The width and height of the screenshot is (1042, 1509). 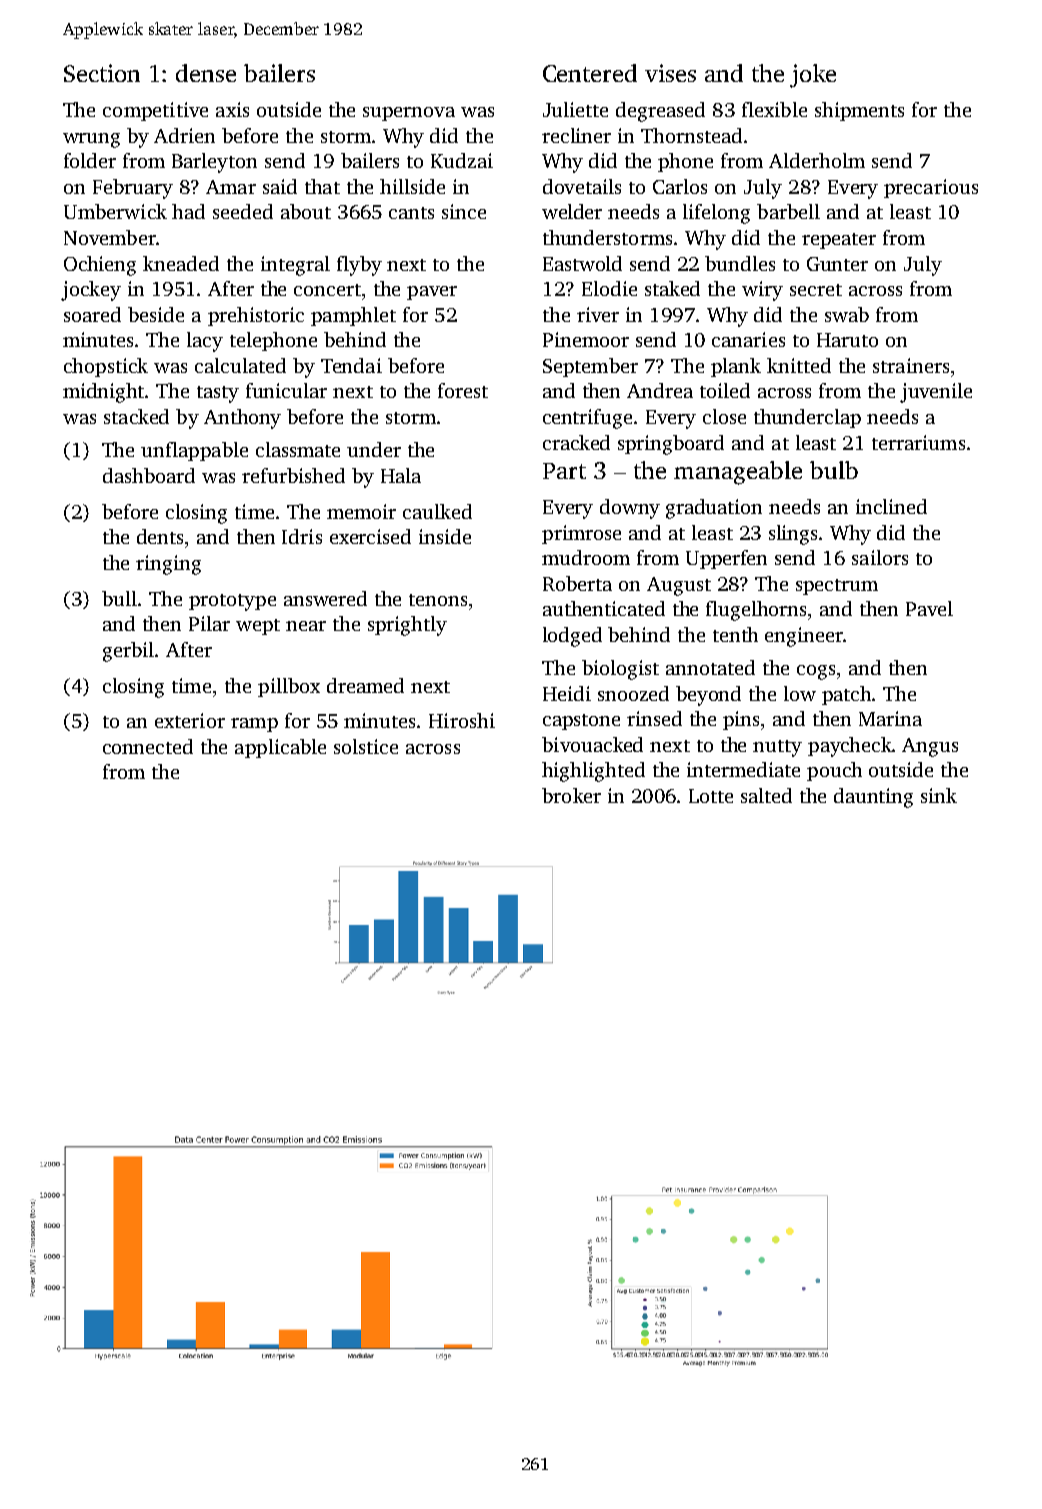 I want to click on applicable, so click(x=280, y=748).
